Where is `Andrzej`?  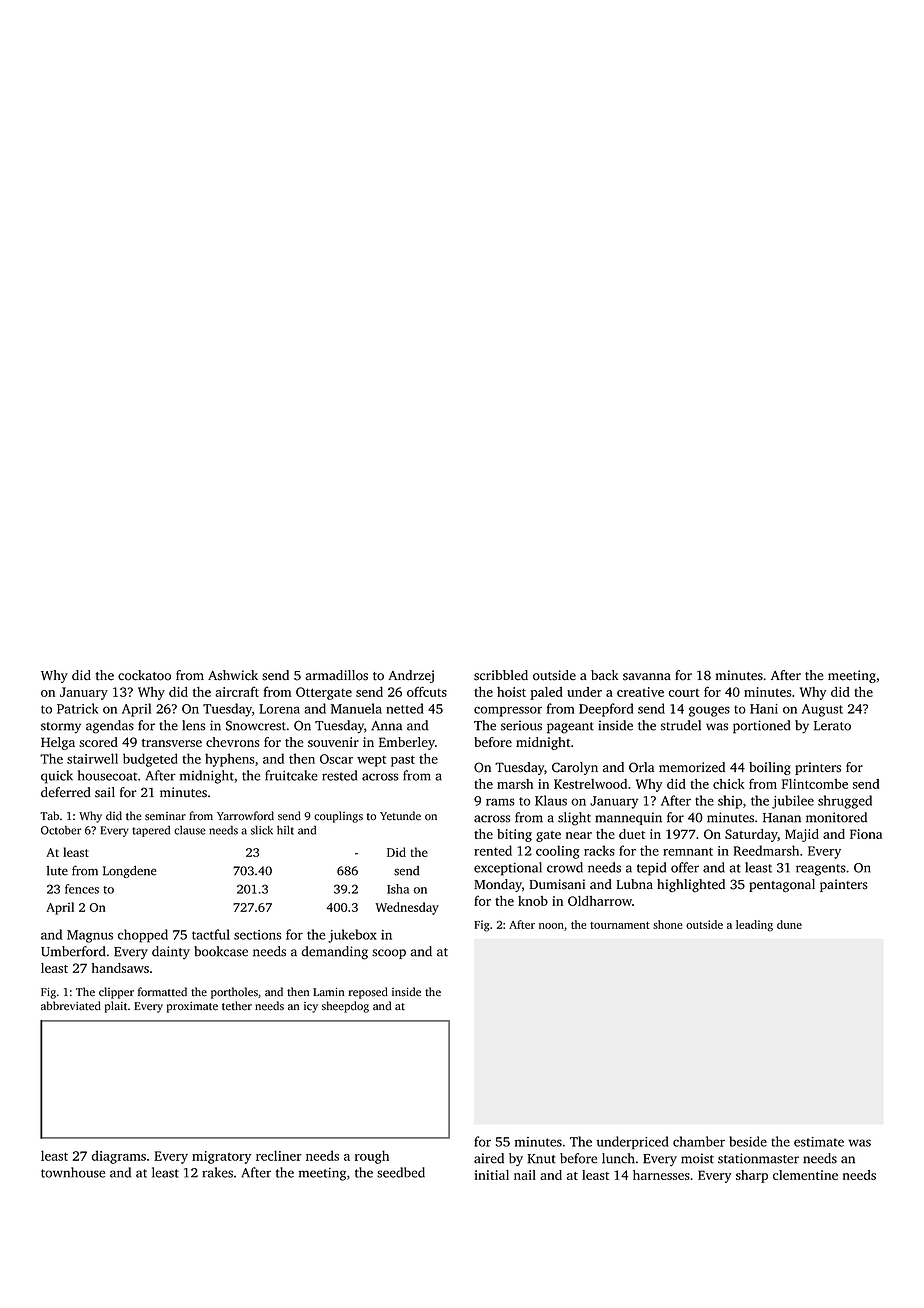 Andrzej is located at coordinates (411, 676).
